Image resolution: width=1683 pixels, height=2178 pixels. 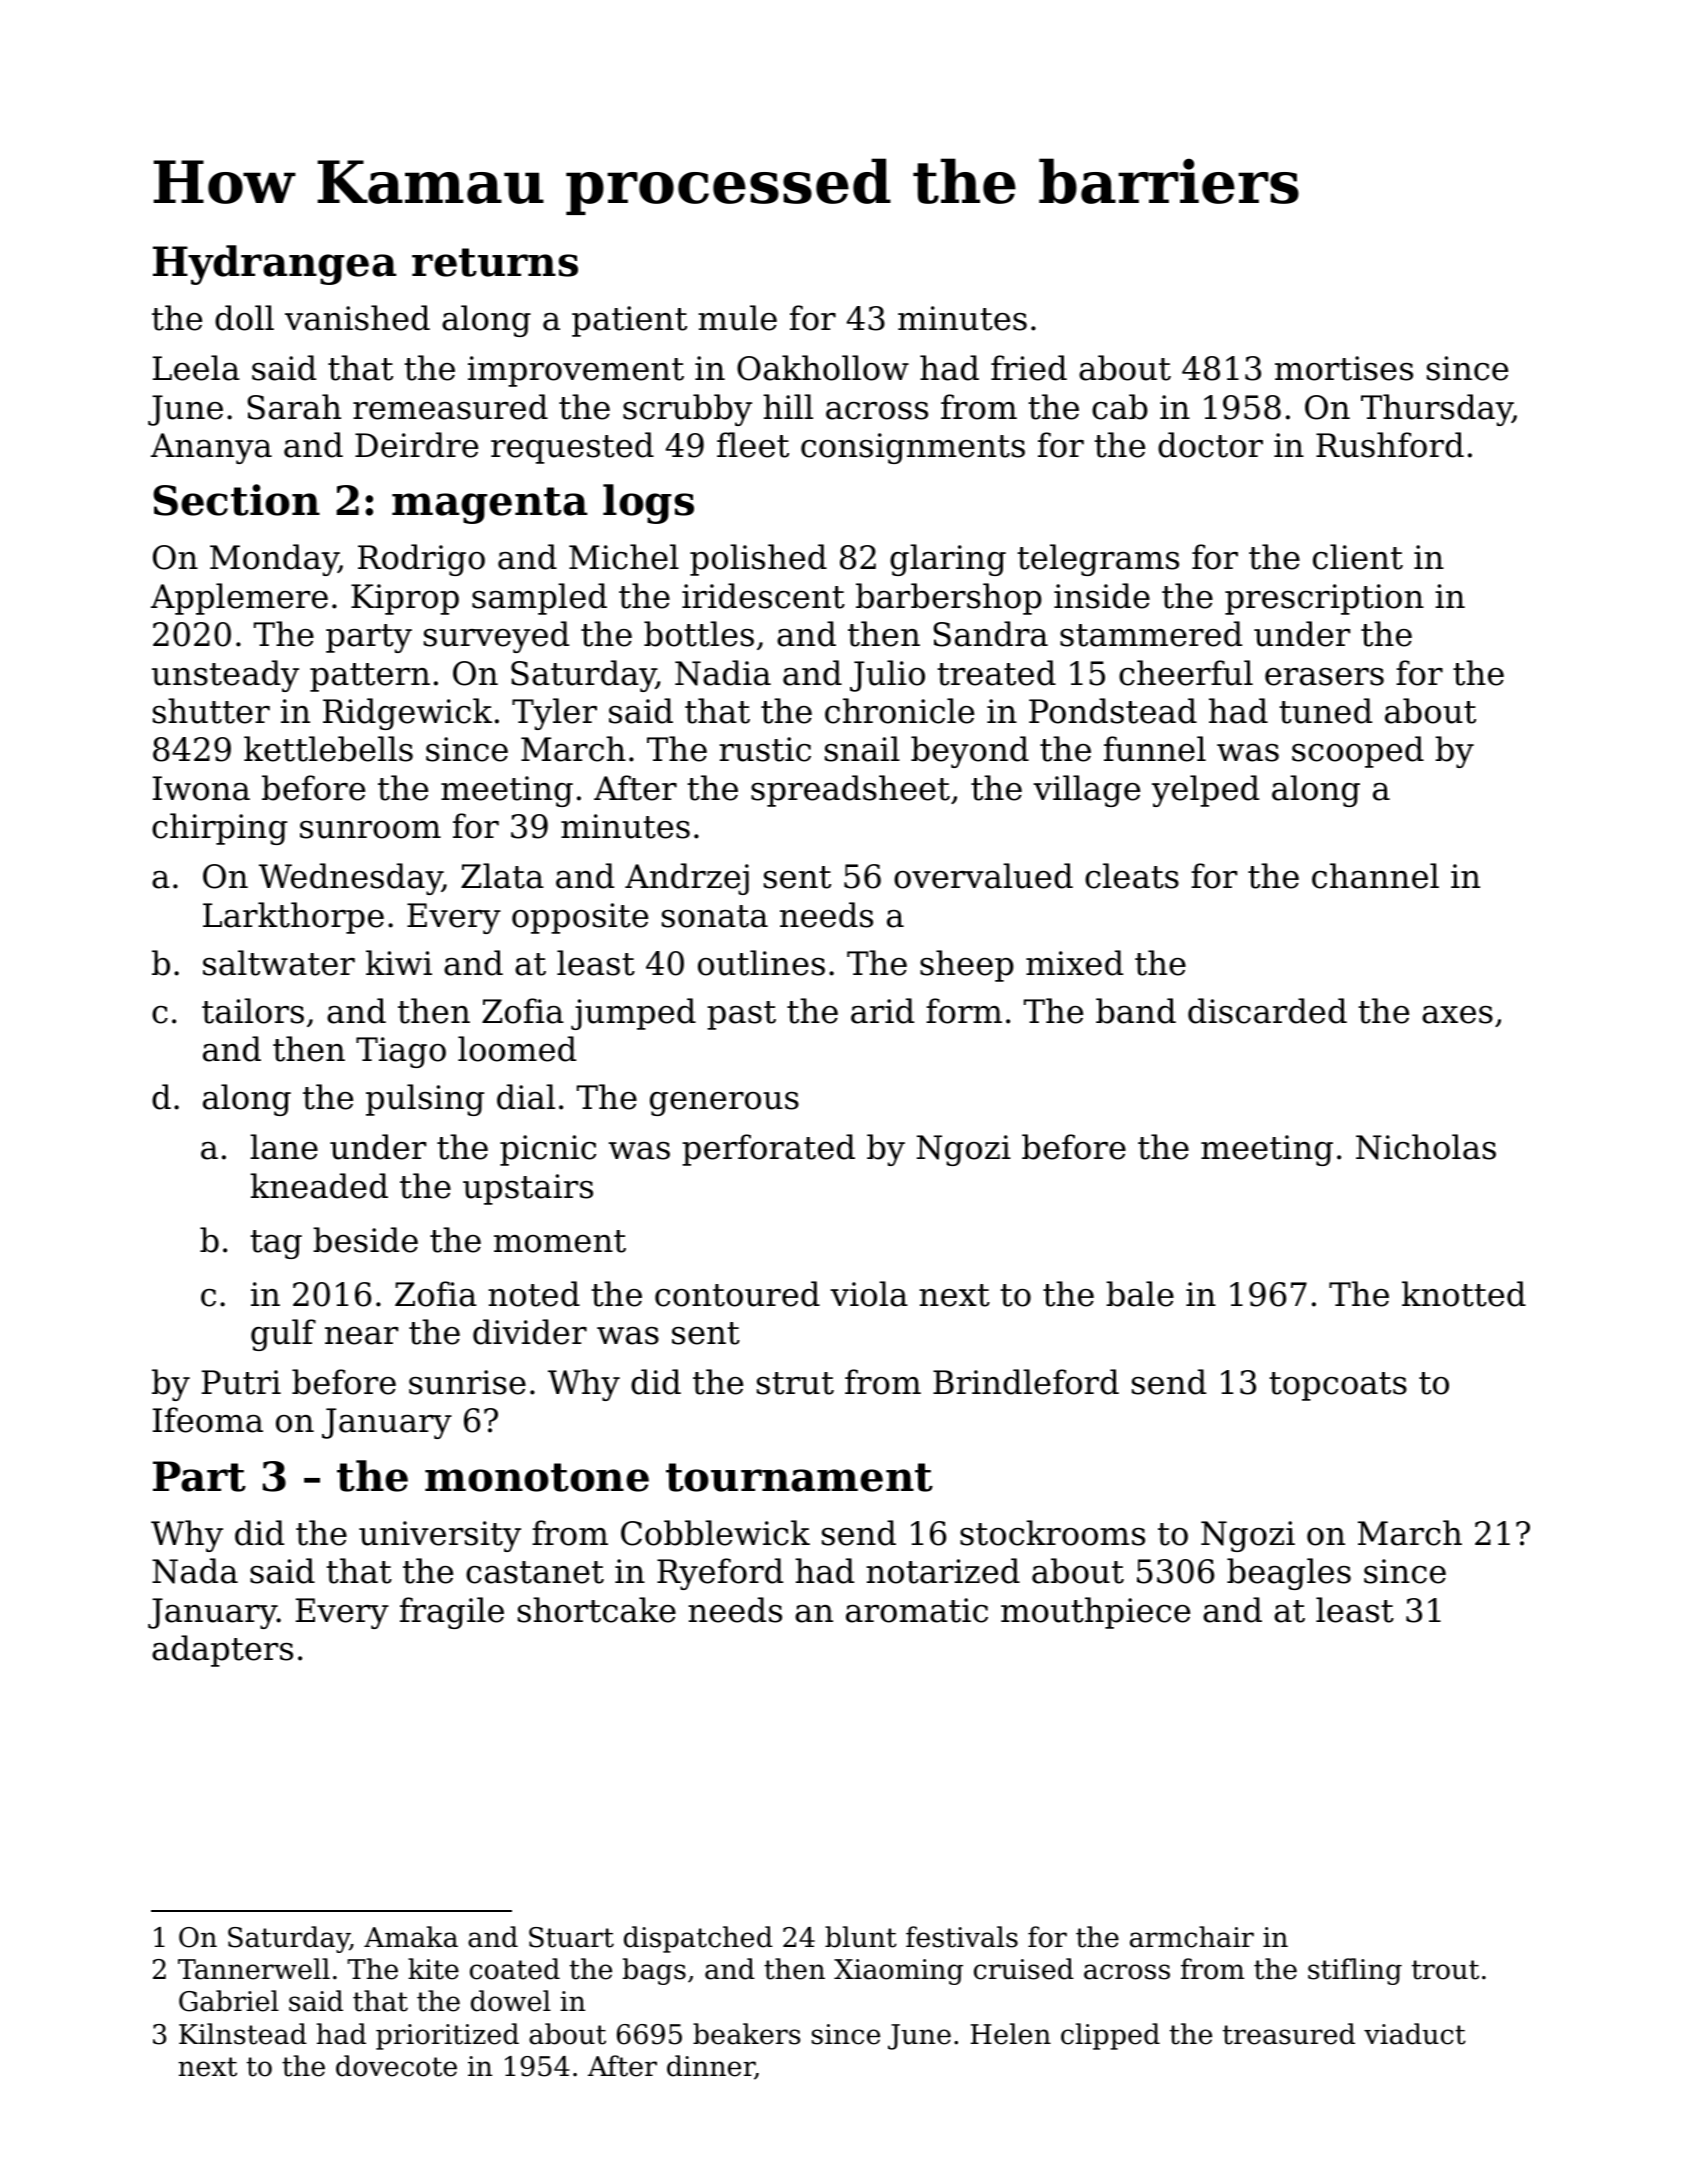 I want to click on tailors, so click(x=253, y=1011).
